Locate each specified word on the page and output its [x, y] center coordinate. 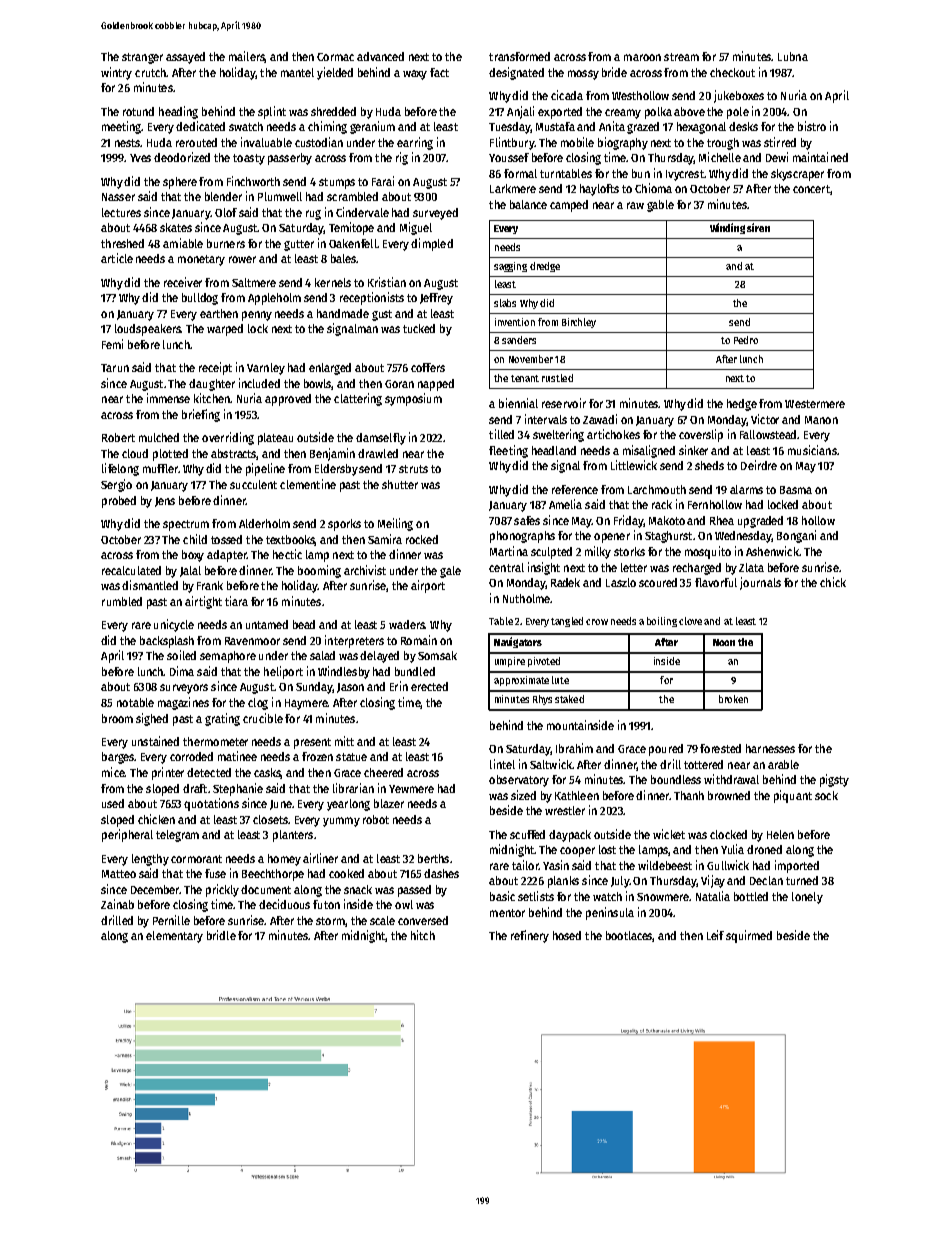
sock [826, 795]
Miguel [416, 228]
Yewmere [411, 789]
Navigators [518, 642]
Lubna [793, 56]
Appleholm [274, 299]
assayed [185, 58]
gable [660, 206]
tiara [236, 601]
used [113, 803]
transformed [519, 56]
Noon [724, 642]
